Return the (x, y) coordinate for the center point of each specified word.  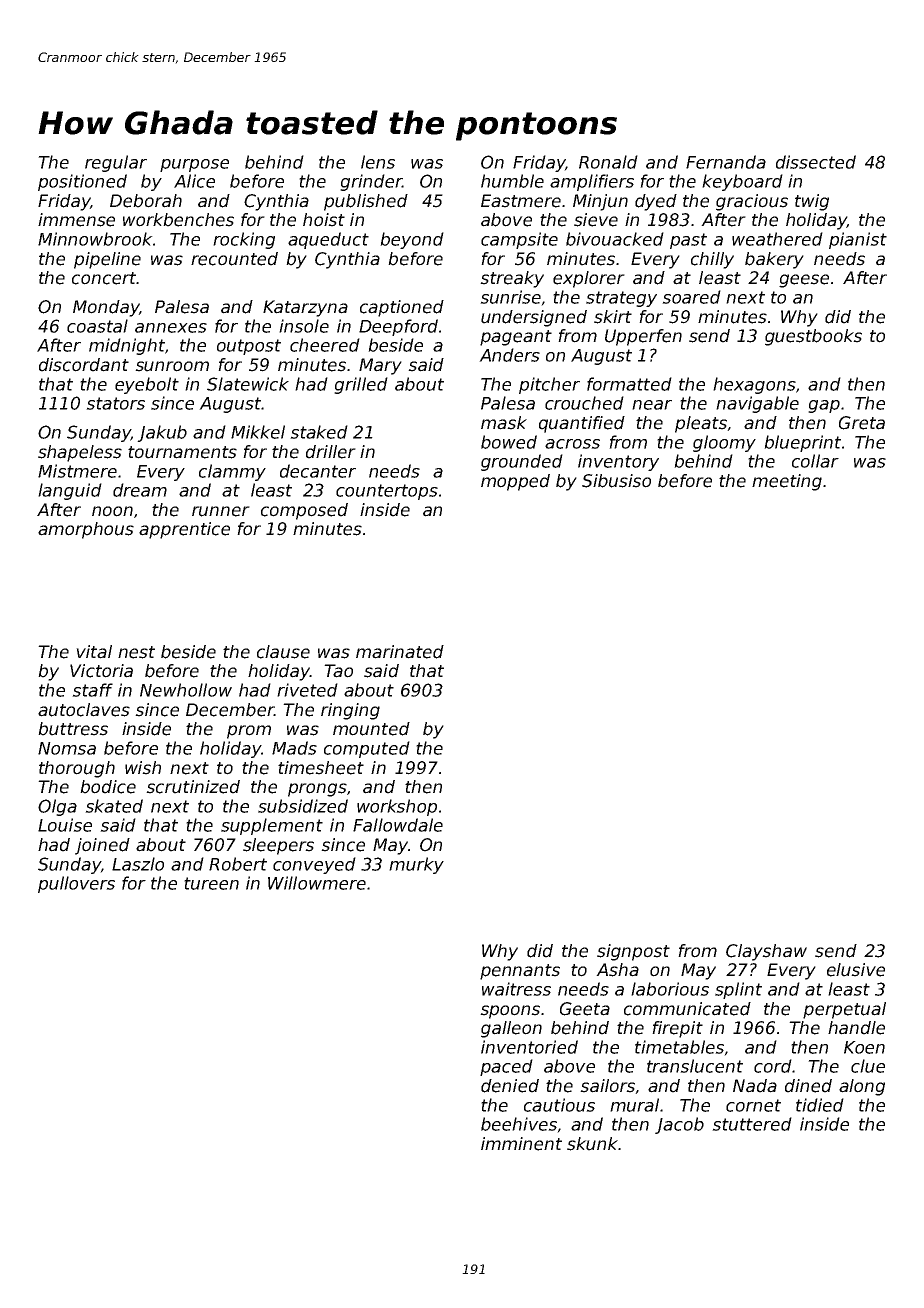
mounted (371, 729)
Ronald (608, 162)
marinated (400, 652)
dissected (816, 162)
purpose (194, 165)
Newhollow (186, 690)
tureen (211, 883)
